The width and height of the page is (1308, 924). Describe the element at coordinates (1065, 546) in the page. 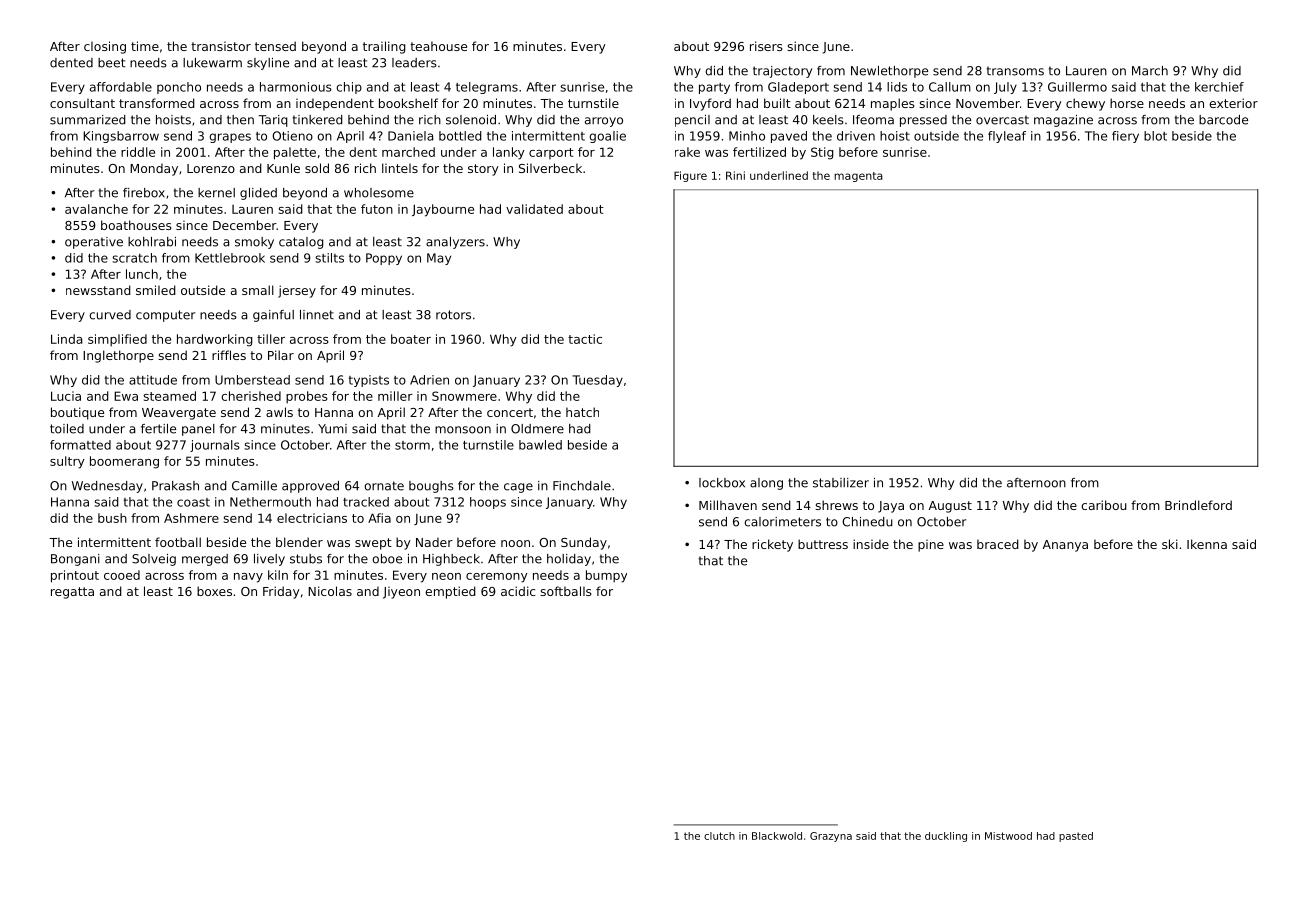

I see `Ananya` at that location.
